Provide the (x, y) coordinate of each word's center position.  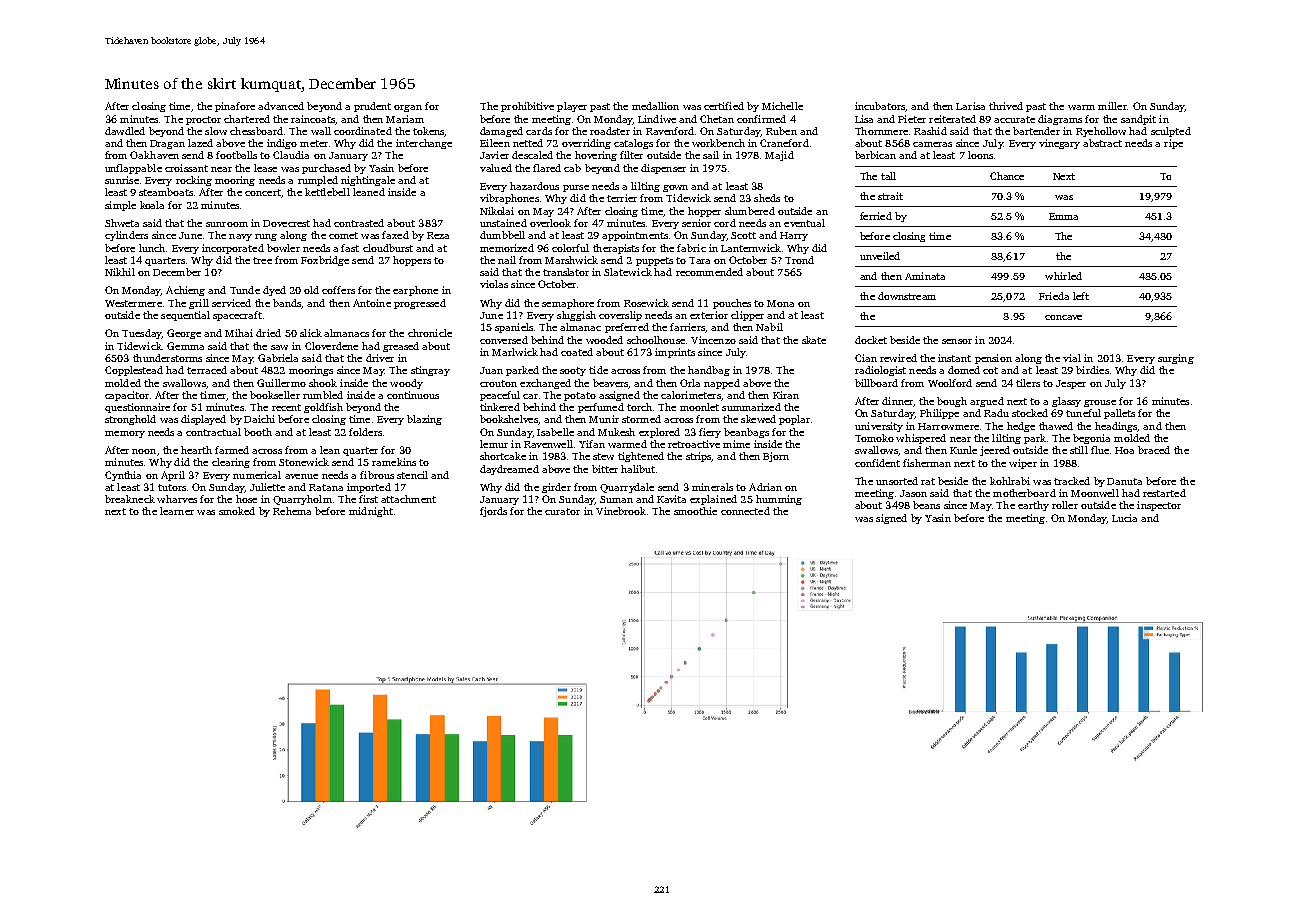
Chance (1007, 176)
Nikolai (497, 211)
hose (246, 499)
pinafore (235, 107)
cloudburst (388, 248)
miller (1112, 106)
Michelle (782, 106)
